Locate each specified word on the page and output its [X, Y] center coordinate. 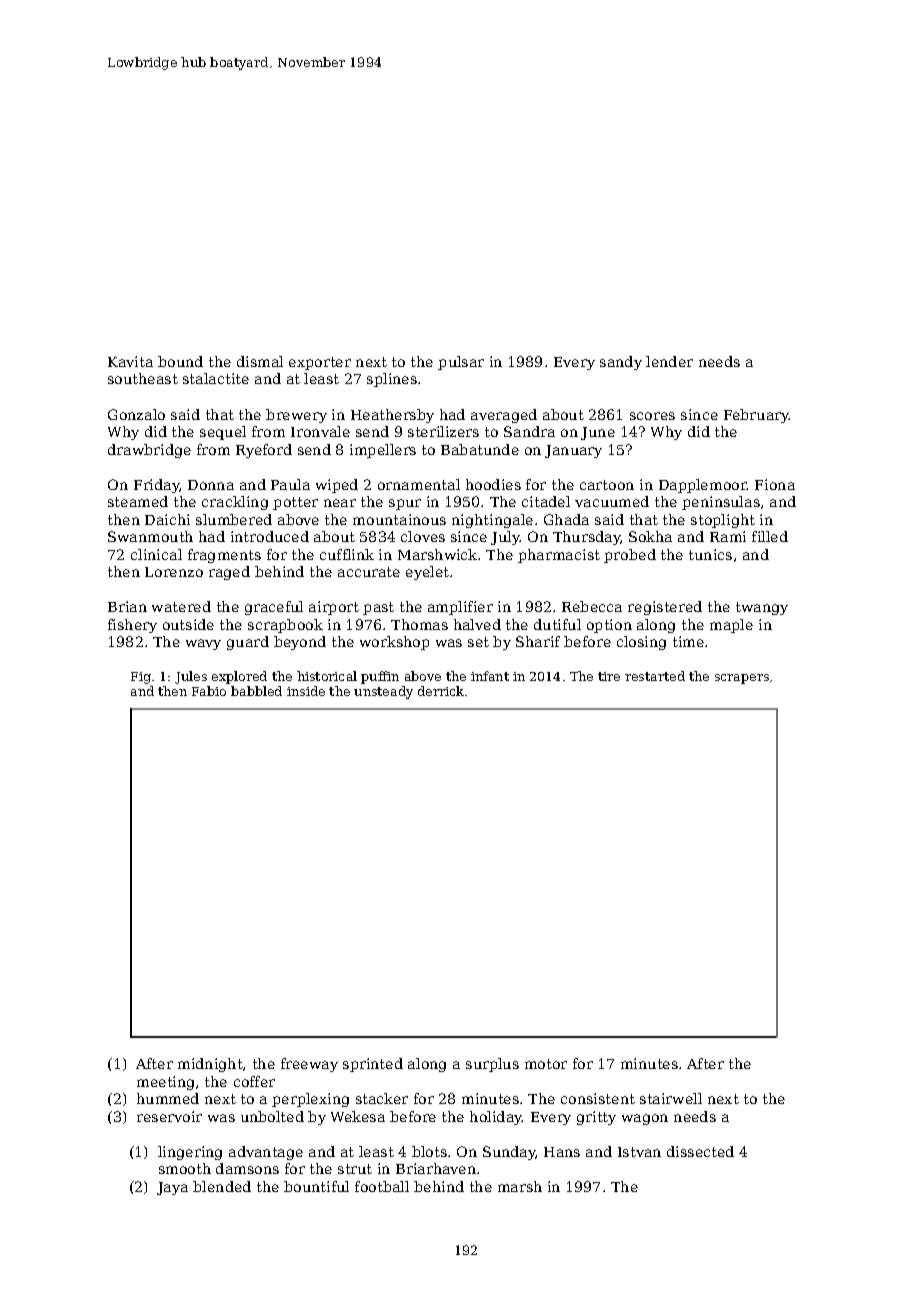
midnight [210, 1065]
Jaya [172, 1188]
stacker [382, 1098]
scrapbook [285, 626]
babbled [256, 691]
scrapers [742, 679]
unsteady [383, 692]
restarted [655, 676]
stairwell [671, 1098]
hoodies [493, 484]
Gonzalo [136, 414]
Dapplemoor [703, 486]
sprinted [373, 1065]
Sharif [538, 641]
